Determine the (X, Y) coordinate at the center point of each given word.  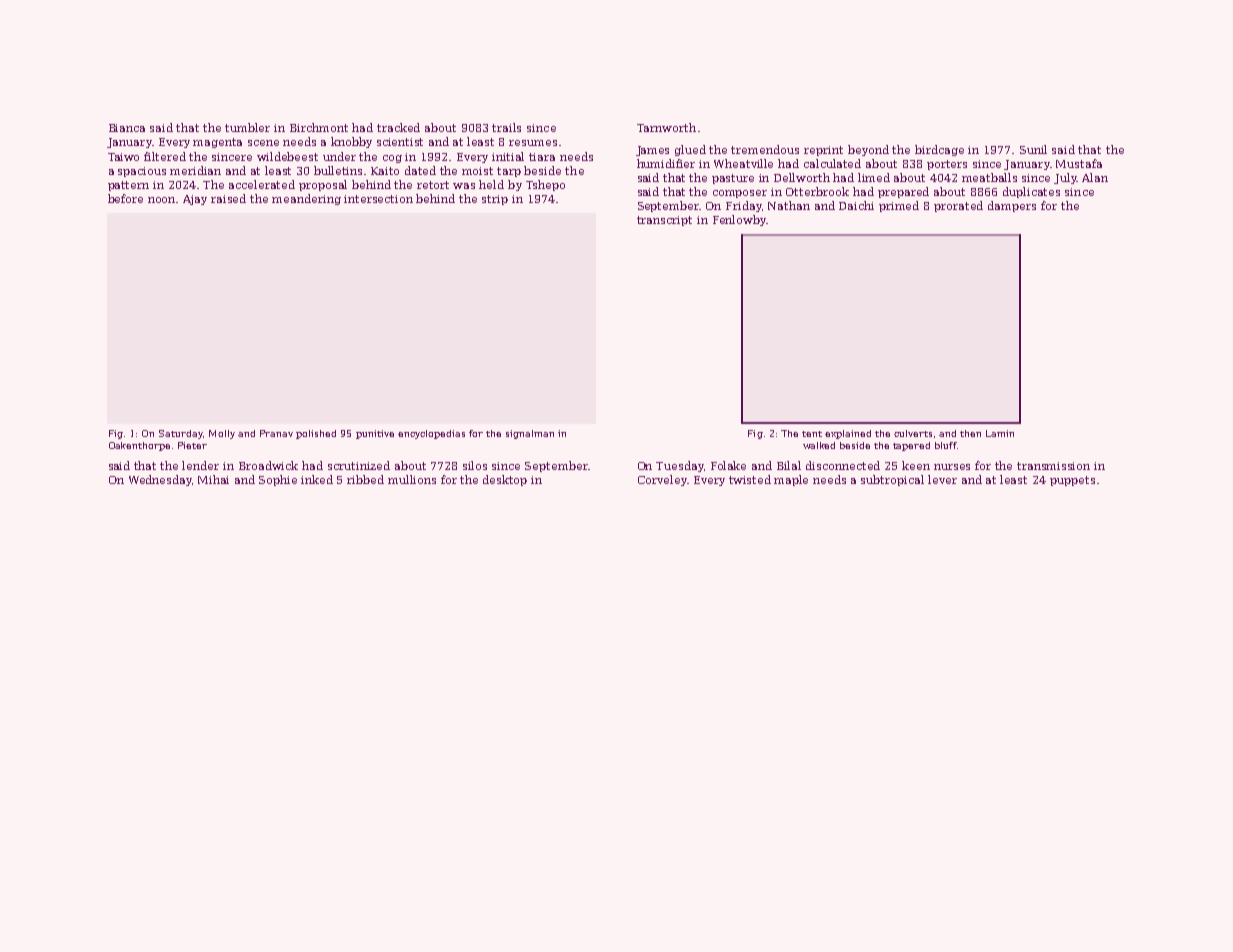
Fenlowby (739, 220)
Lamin (1000, 433)
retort (433, 185)
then (970, 433)
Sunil (1033, 149)
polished (316, 434)
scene (263, 143)
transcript (664, 221)
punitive (375, 434)
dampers (1012, 206)
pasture (733, 179)
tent (812, 434)
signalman (530, 434)
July (1065, 178)
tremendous (765, 149)
